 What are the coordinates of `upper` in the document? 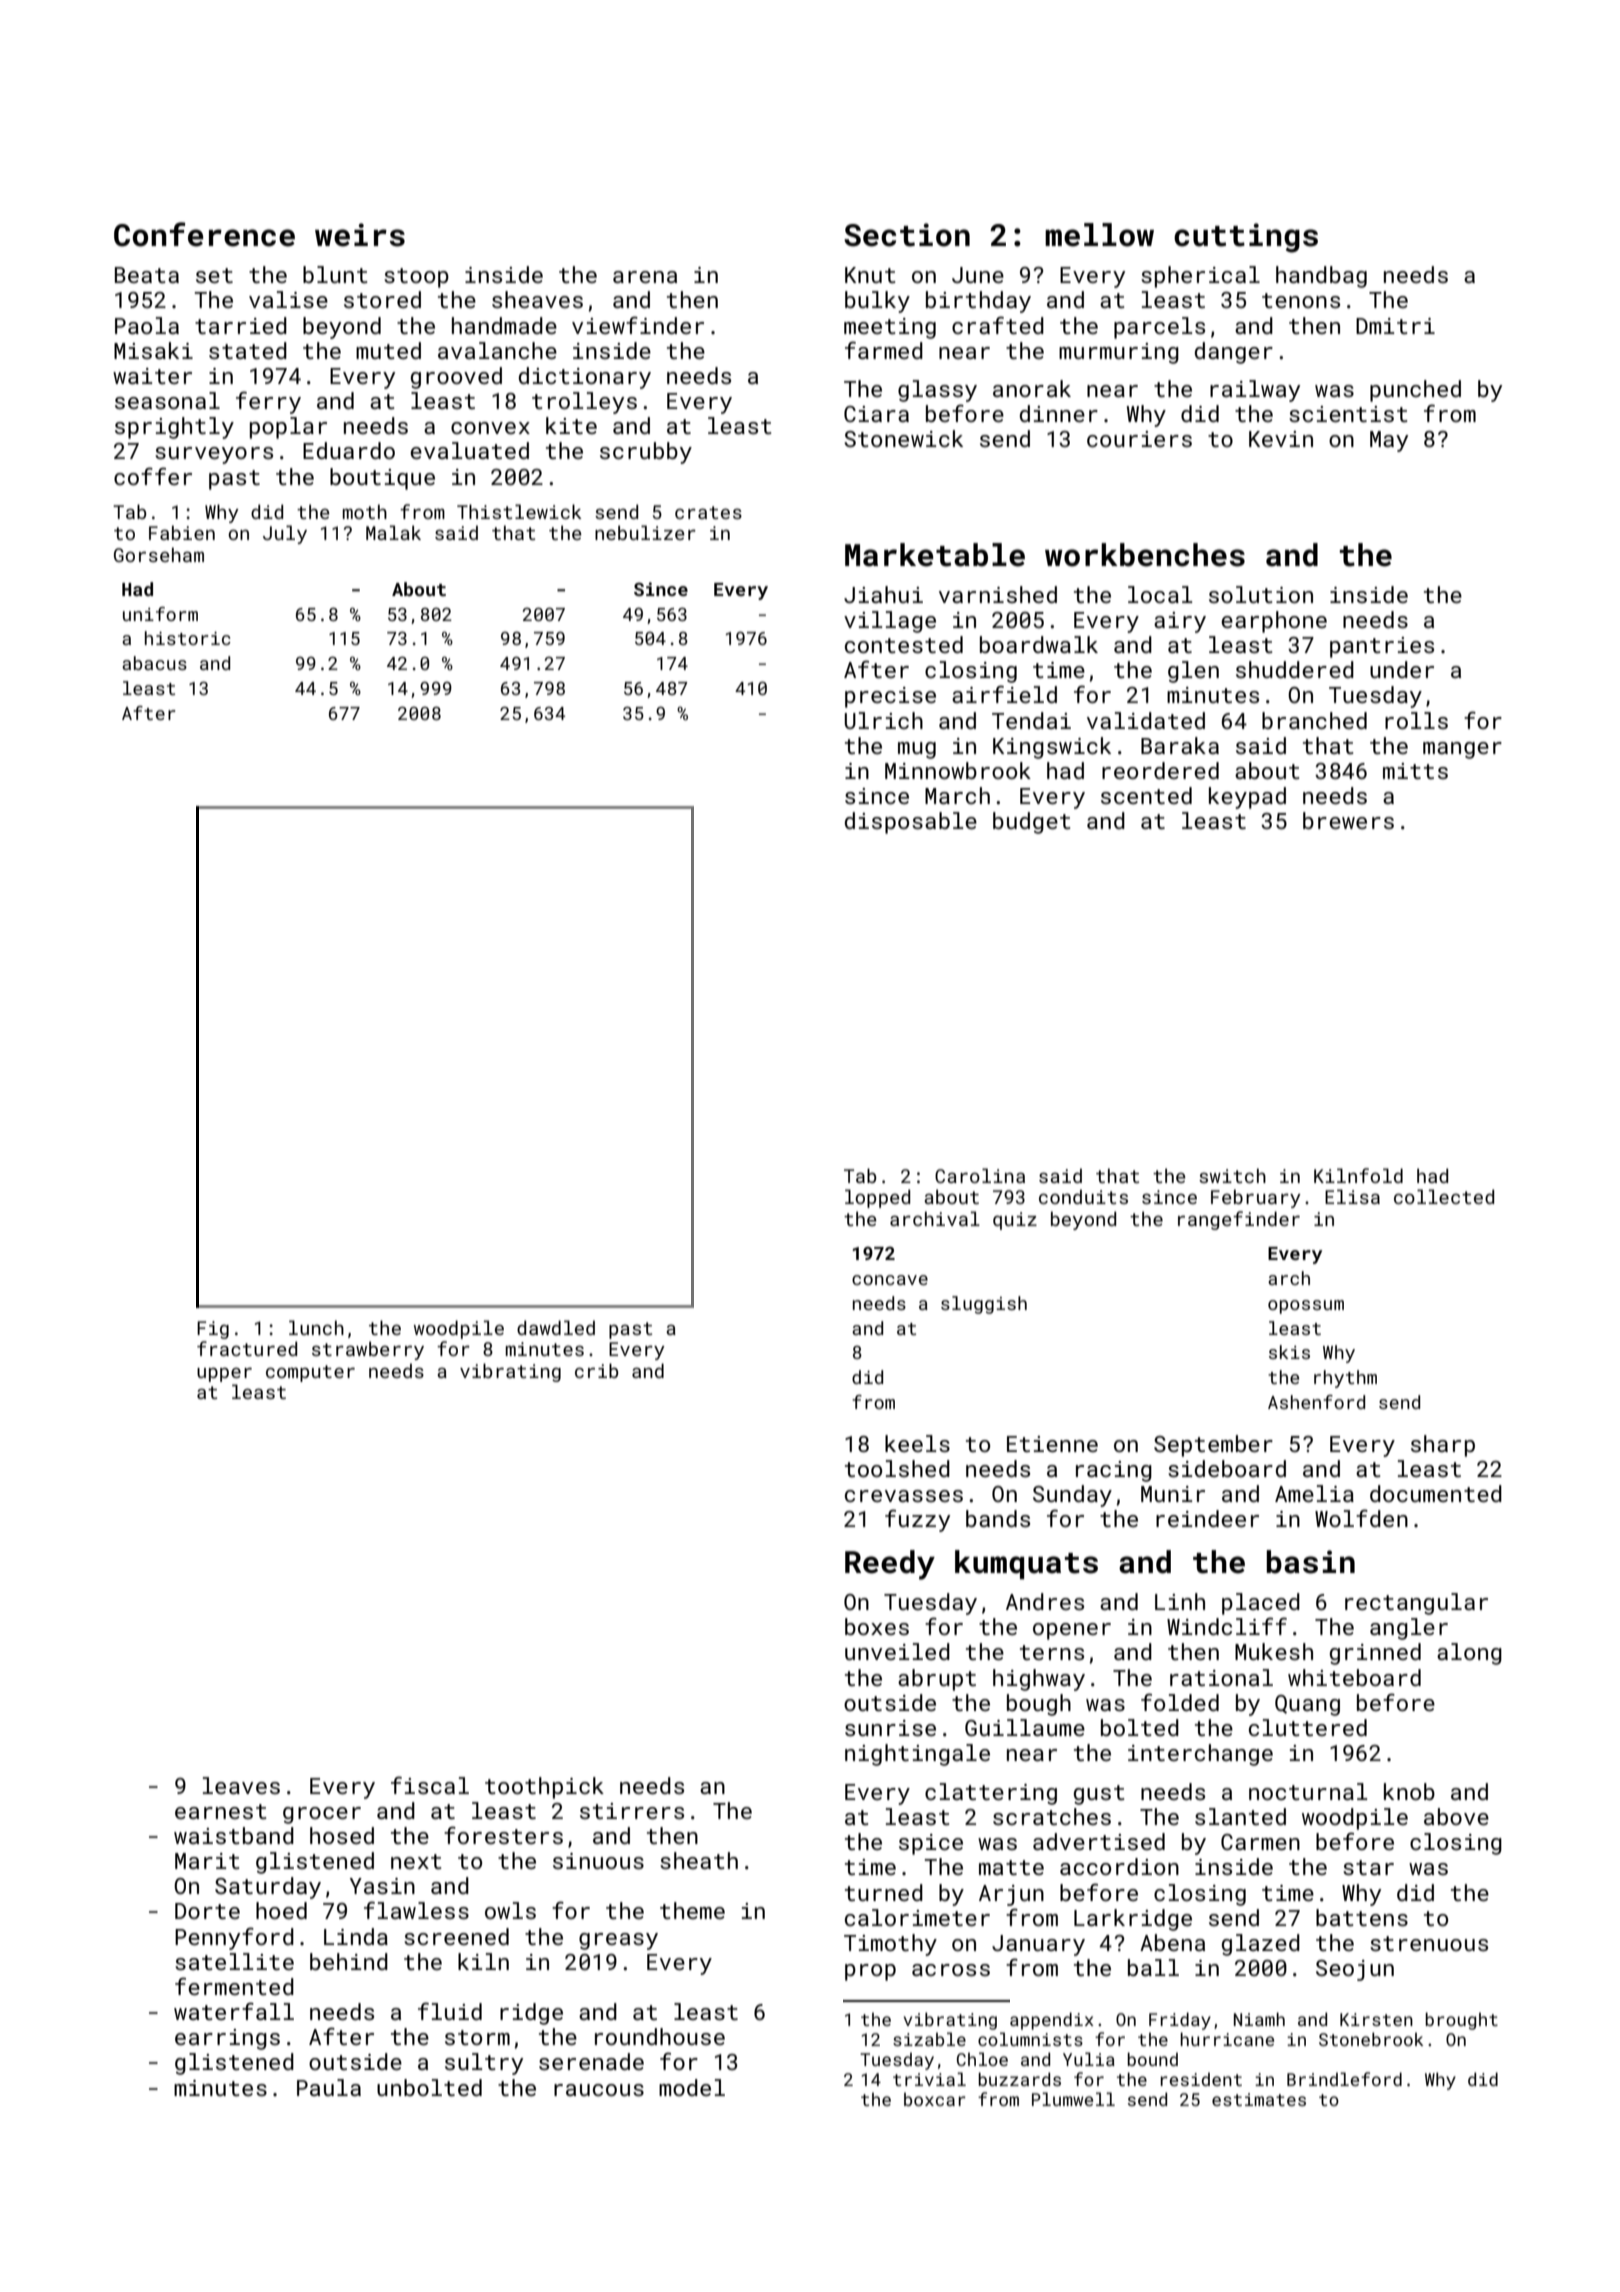 It's located at (224, 1374).
